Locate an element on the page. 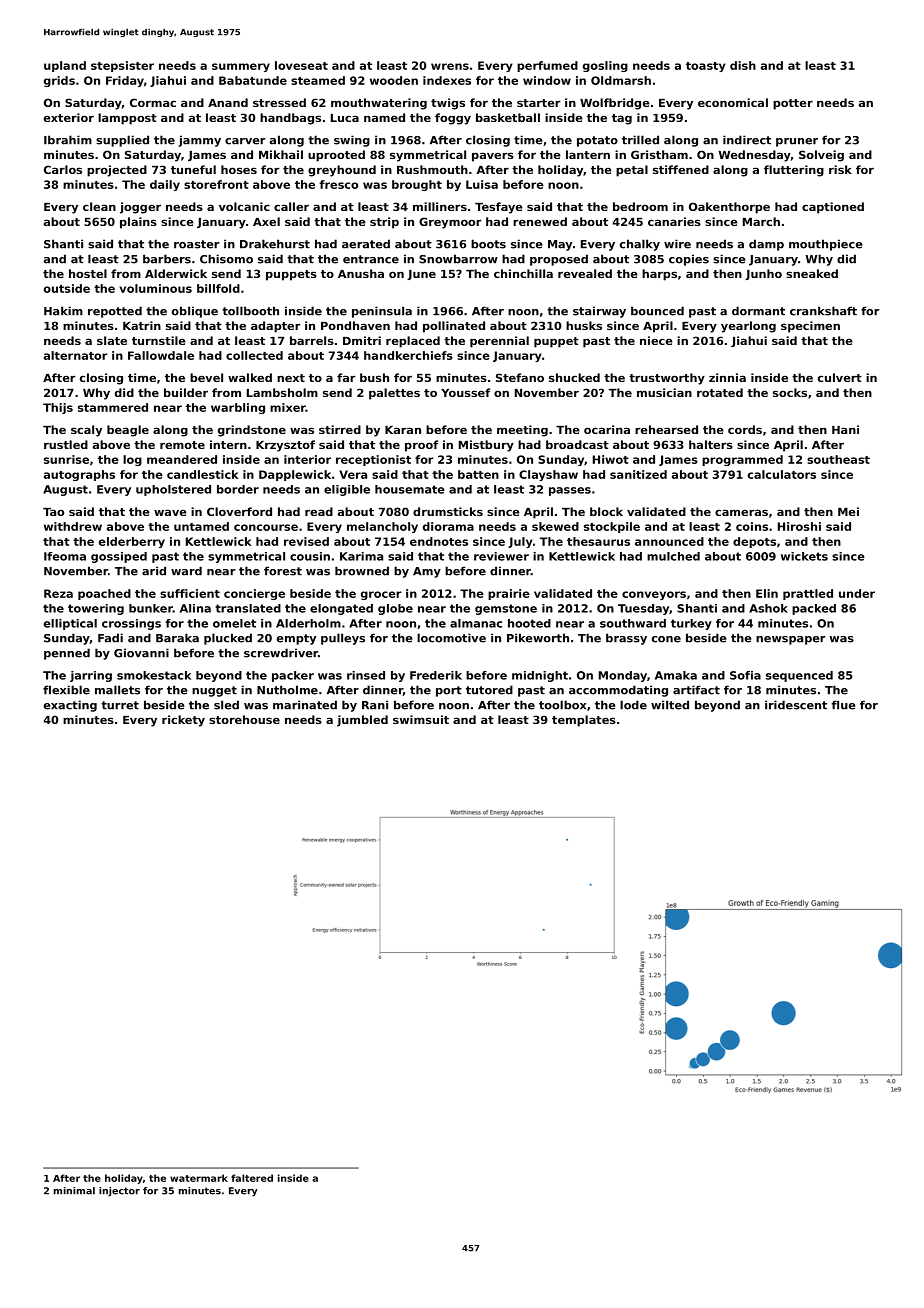  wave is located at coordinates (170, 512).
